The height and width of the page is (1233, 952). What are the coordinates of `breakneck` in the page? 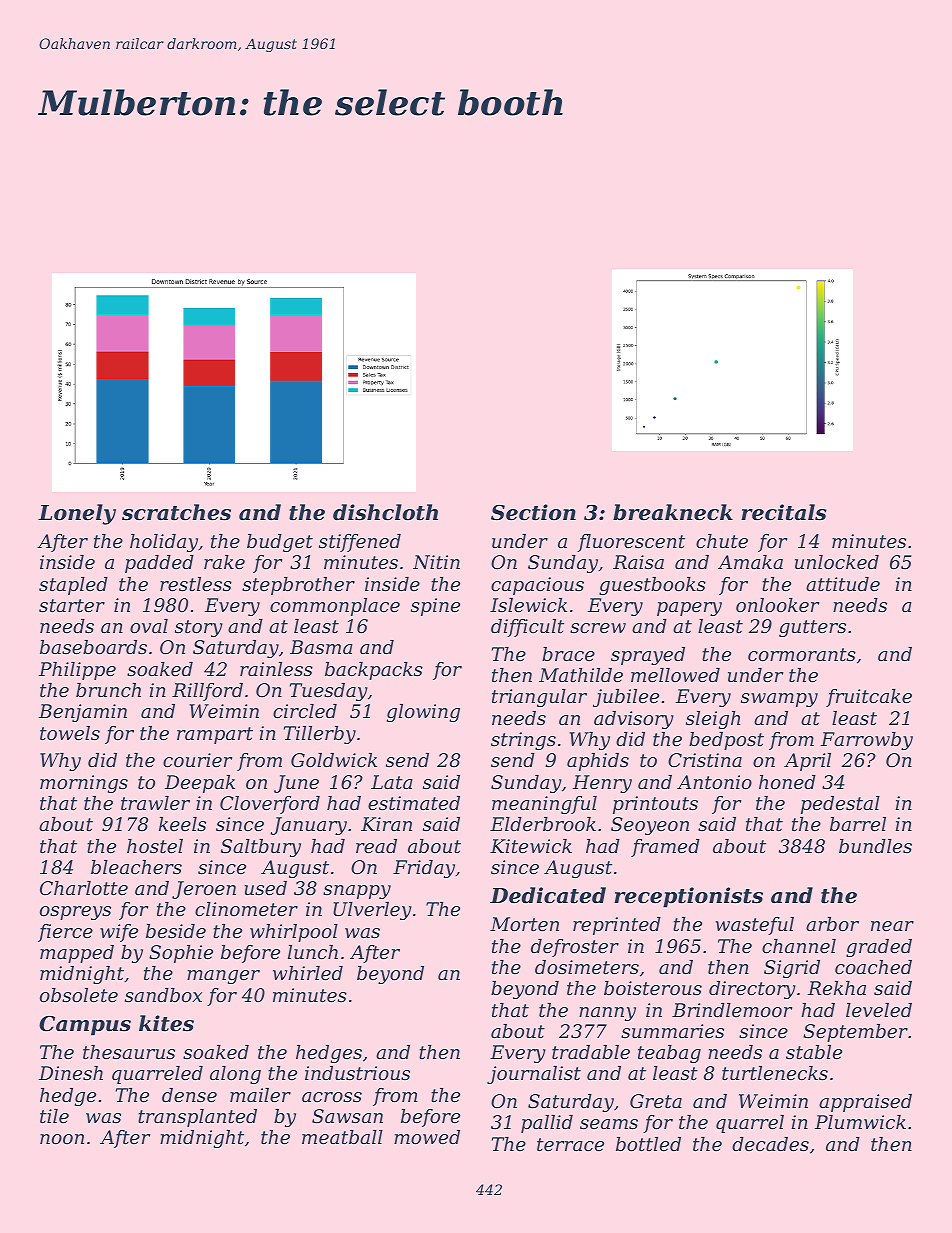 It's located at (673, 512).
